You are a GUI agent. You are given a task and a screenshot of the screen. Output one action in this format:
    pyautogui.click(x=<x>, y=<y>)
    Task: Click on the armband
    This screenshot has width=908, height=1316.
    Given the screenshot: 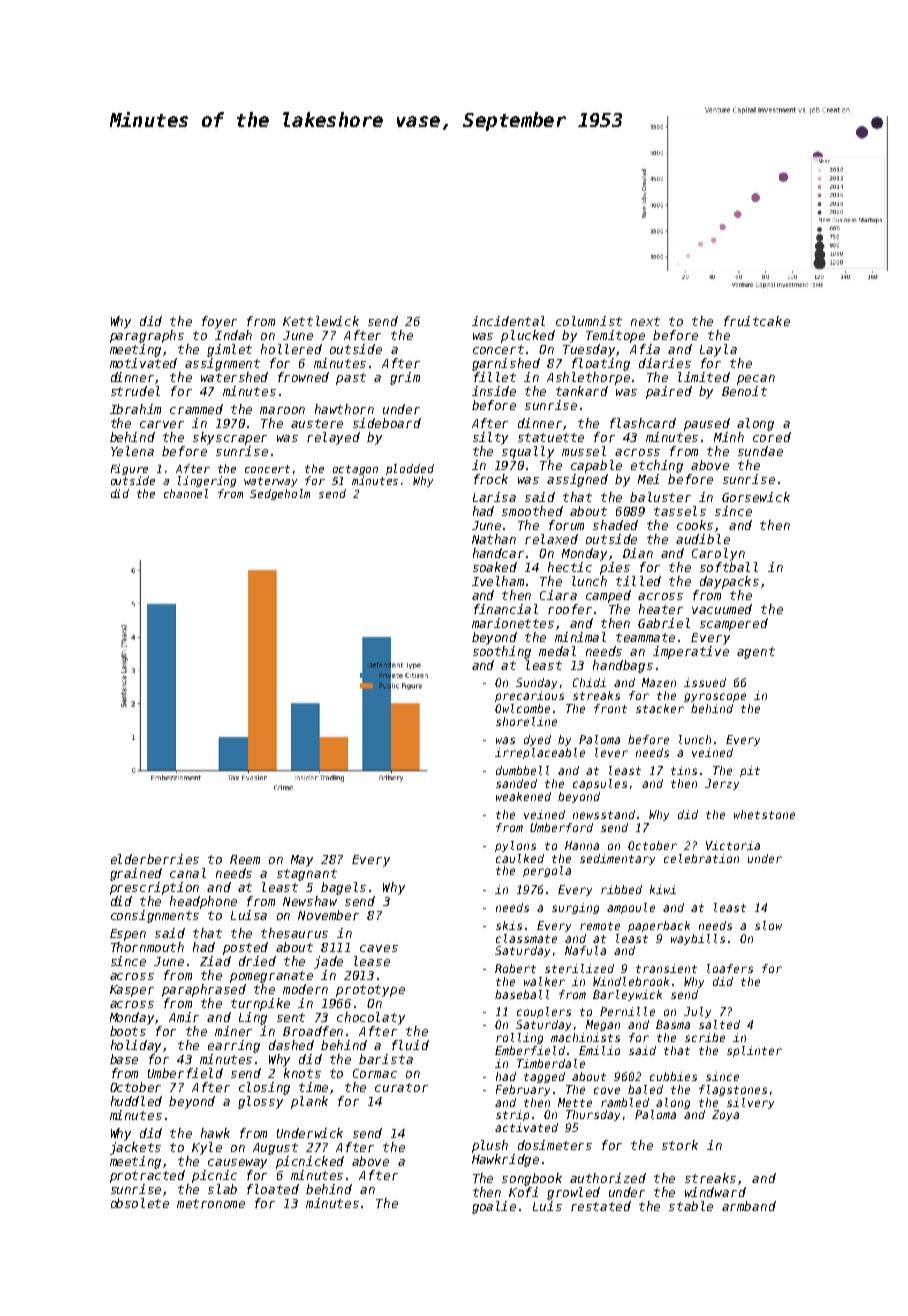 What is the action you would take?
    pyautogui.click(x=749, y=1206)
